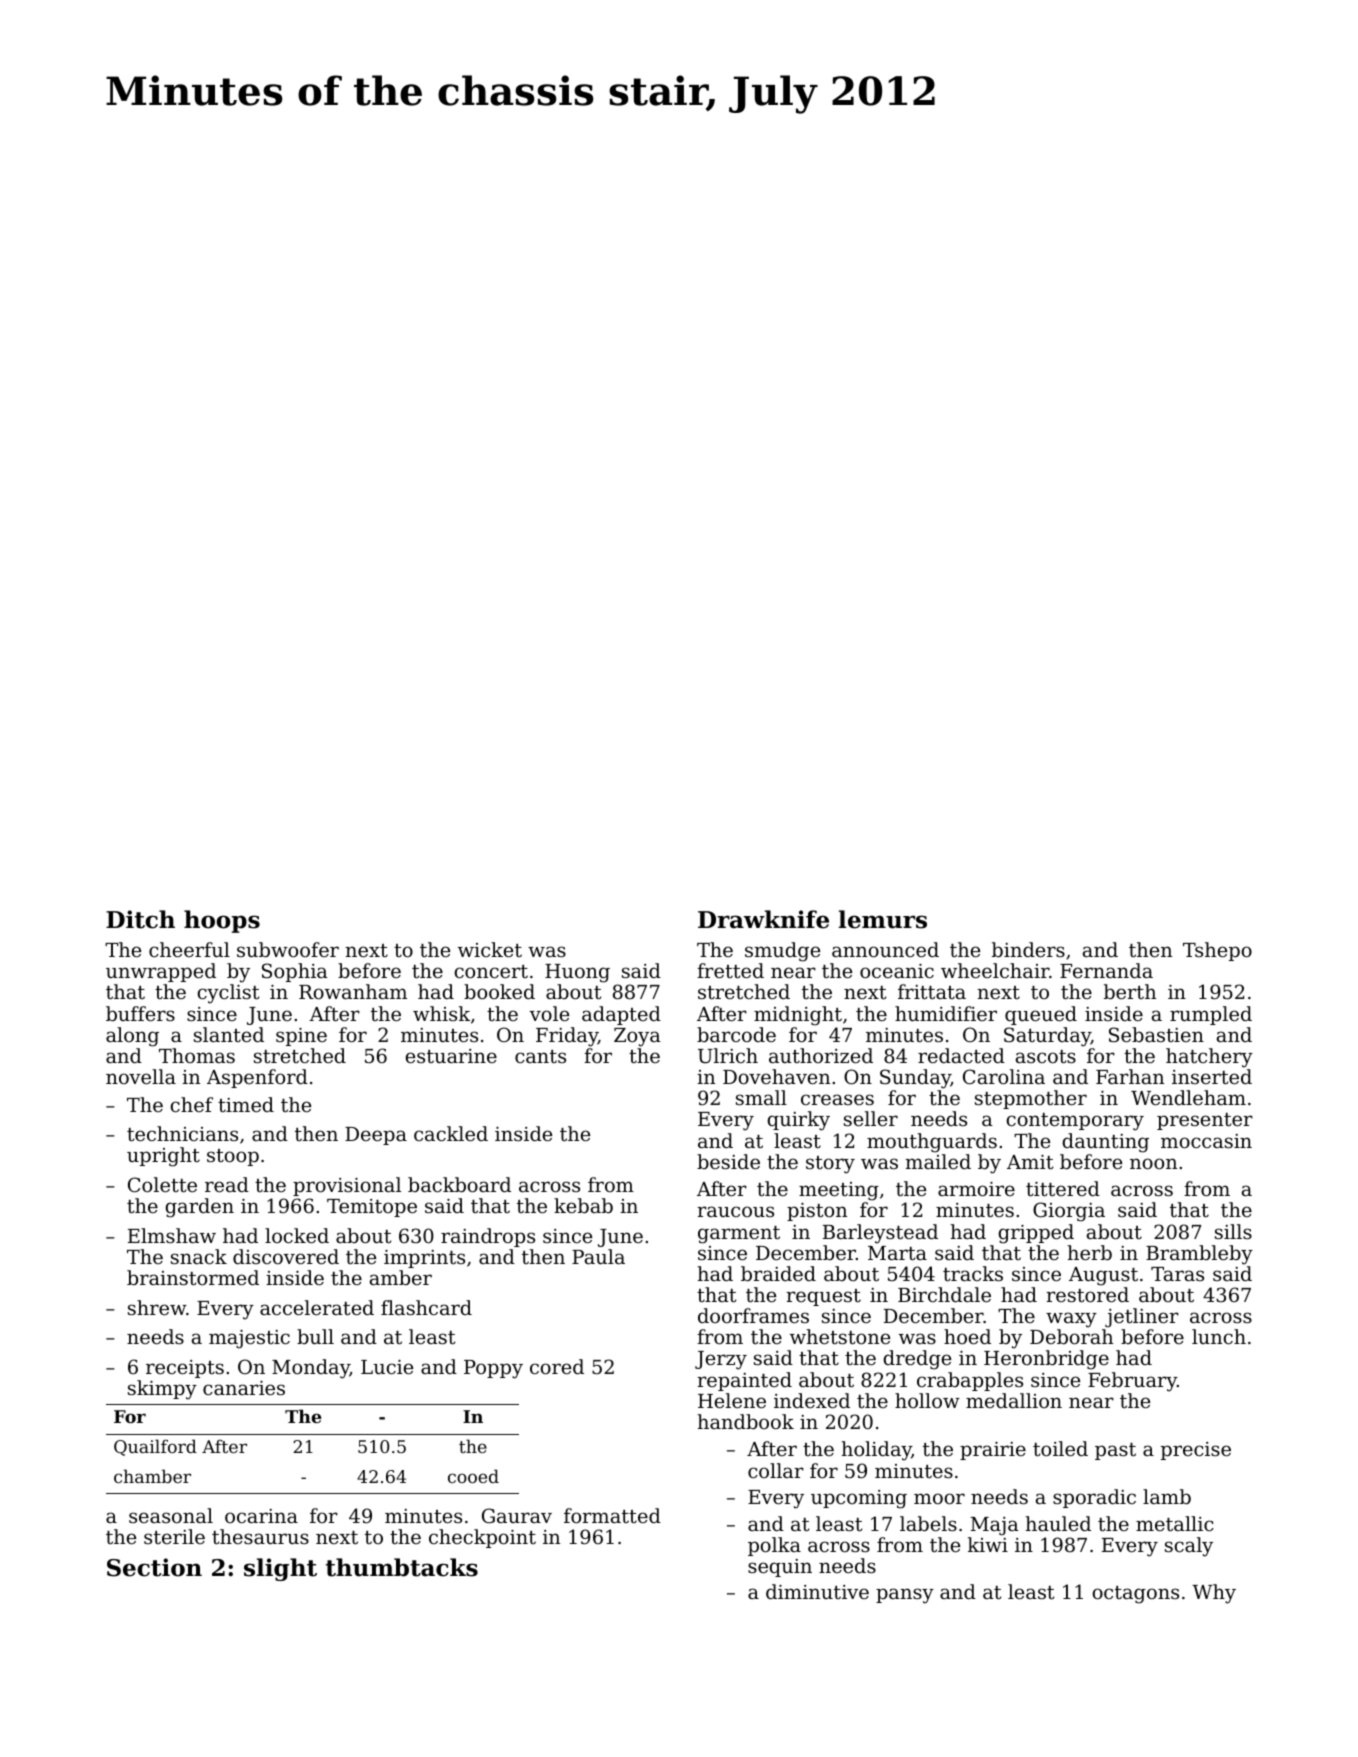 This image has height=1757, width=1358. Describe the element at coordinates (376, 1136) in the image. I see `Deepa` at that location.
